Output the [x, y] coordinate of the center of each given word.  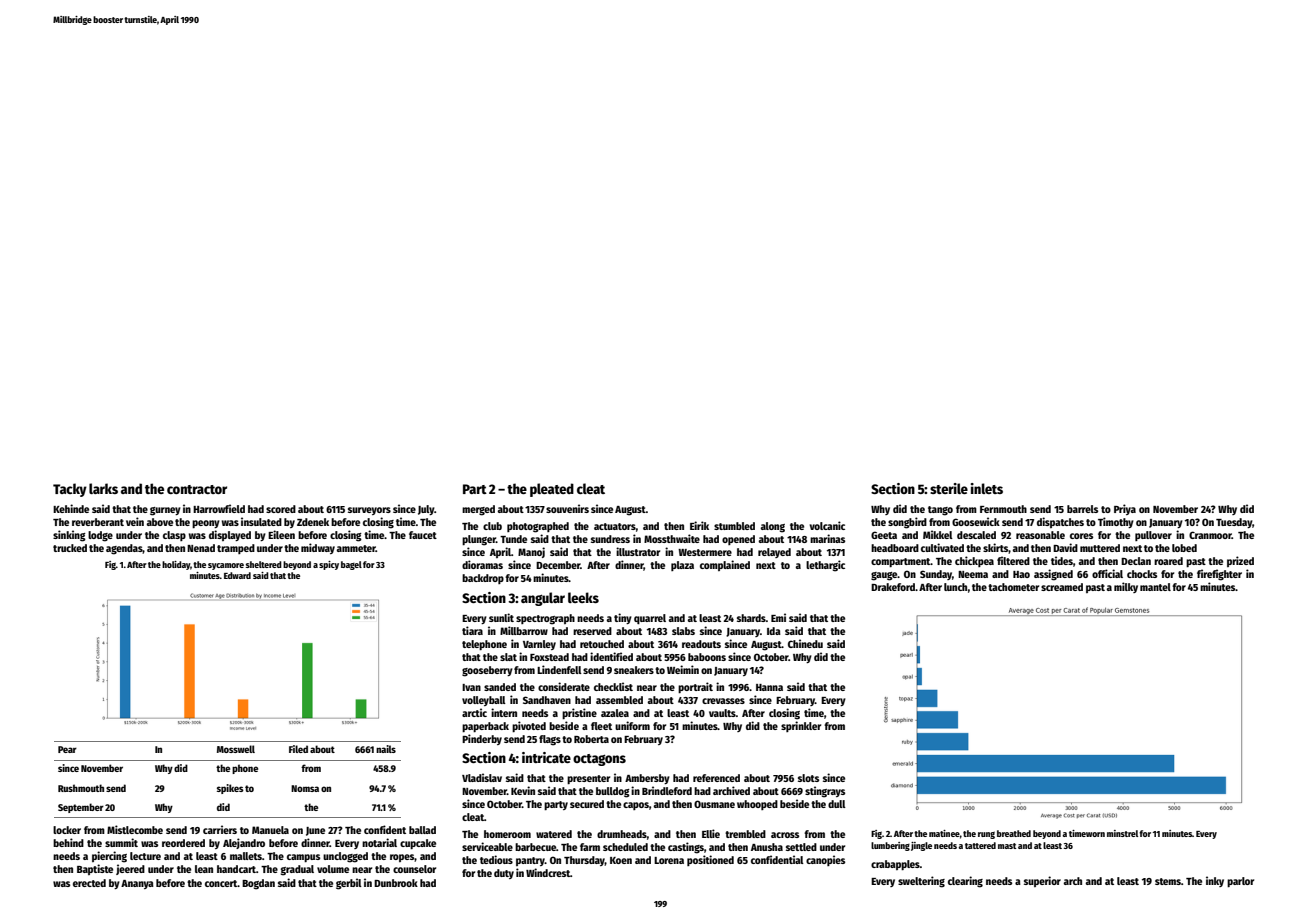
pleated [552, 490]
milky [1126, 587]
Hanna [769, 687]
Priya [1125, 509]
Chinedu [805, 643]
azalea [615, 713]
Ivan [471, 687]
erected [89, 883]
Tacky [70, 490]
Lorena [669, 860]
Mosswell [236, 749]
